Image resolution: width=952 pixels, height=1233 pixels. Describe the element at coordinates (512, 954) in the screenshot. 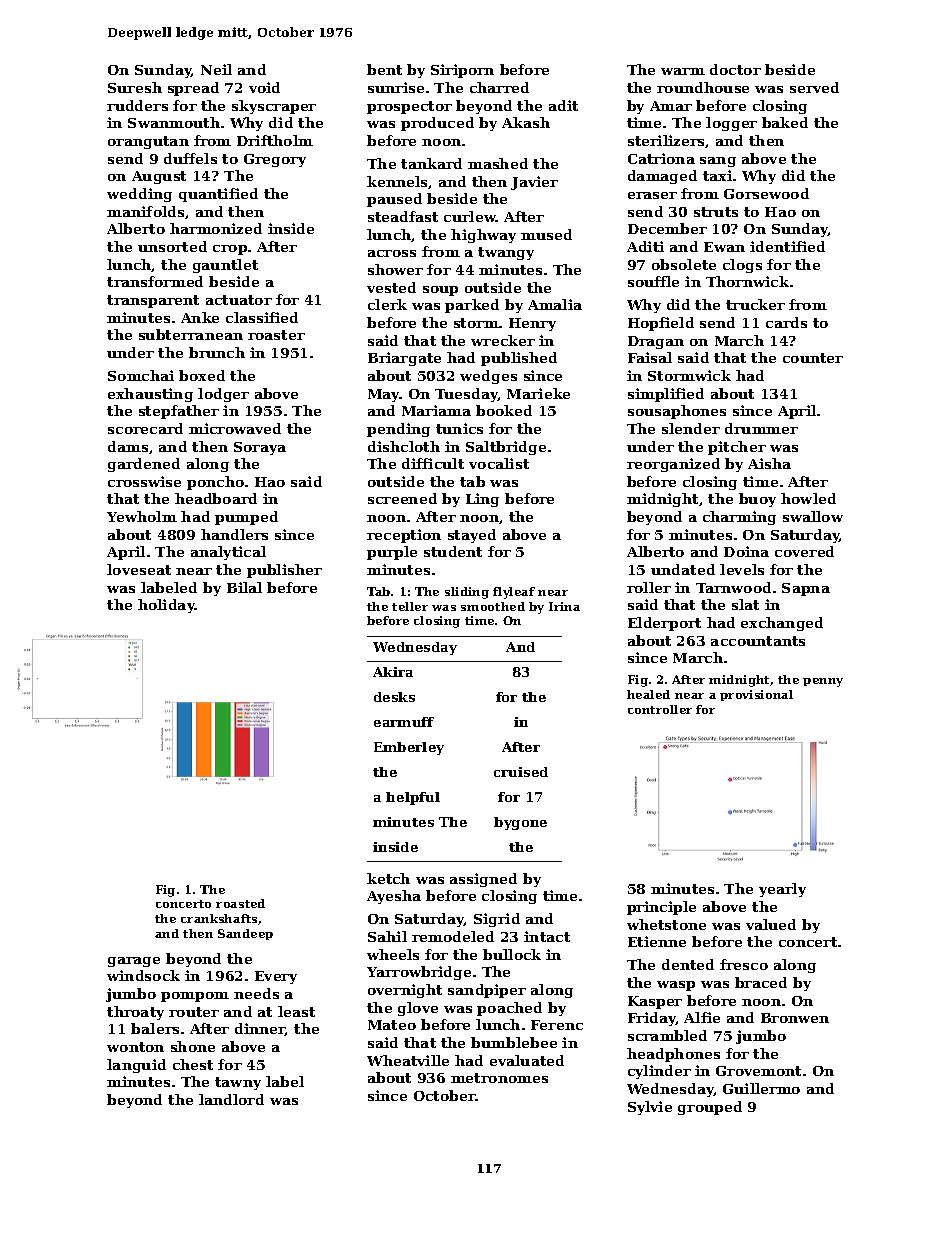

I see `bullock` at that location.
